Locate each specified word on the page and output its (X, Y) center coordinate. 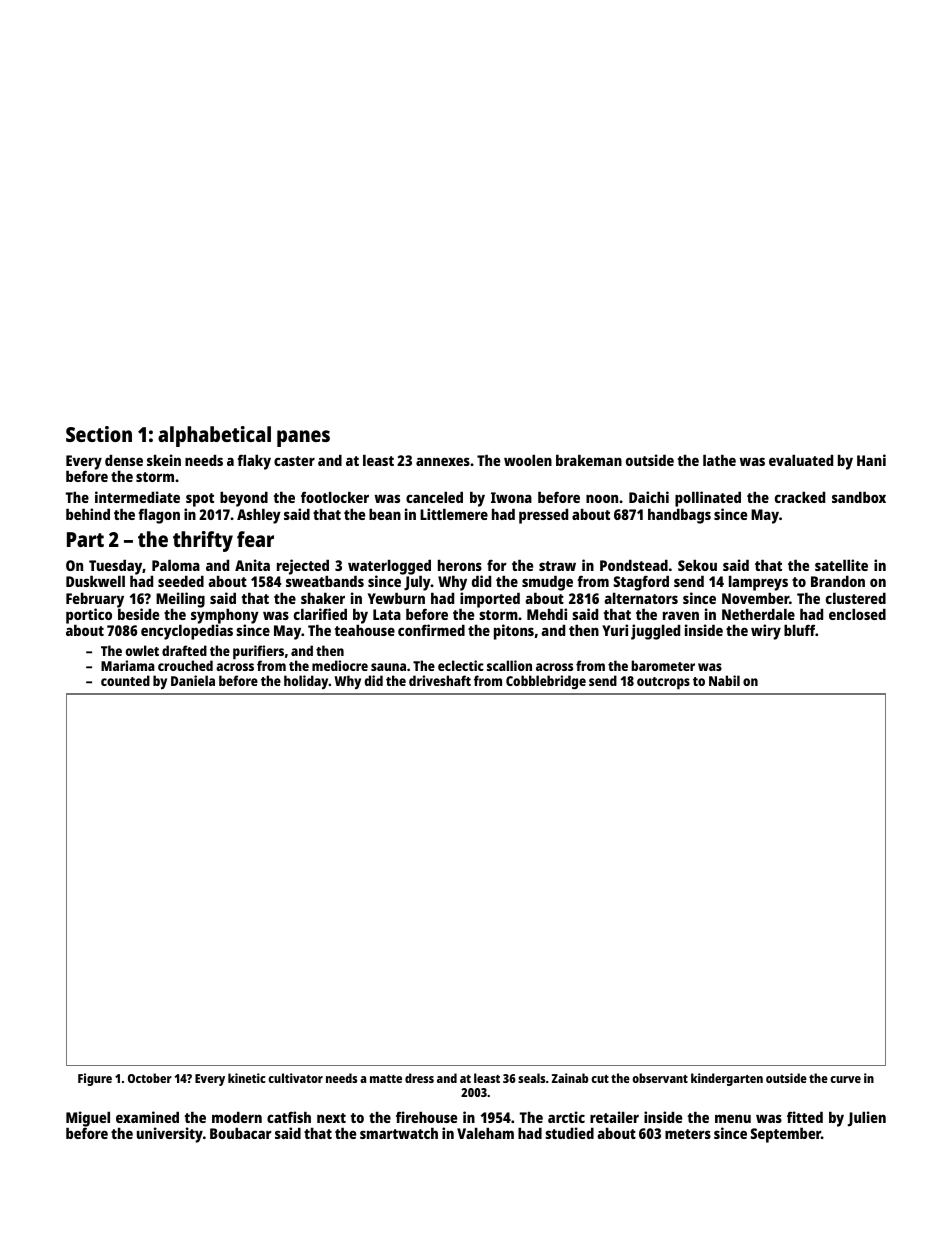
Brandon (838, 581)
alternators (641, 598)
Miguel (88, 1119)
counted (125, 680)
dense (124, 460)
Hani (871, 460)
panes (303, 438)
